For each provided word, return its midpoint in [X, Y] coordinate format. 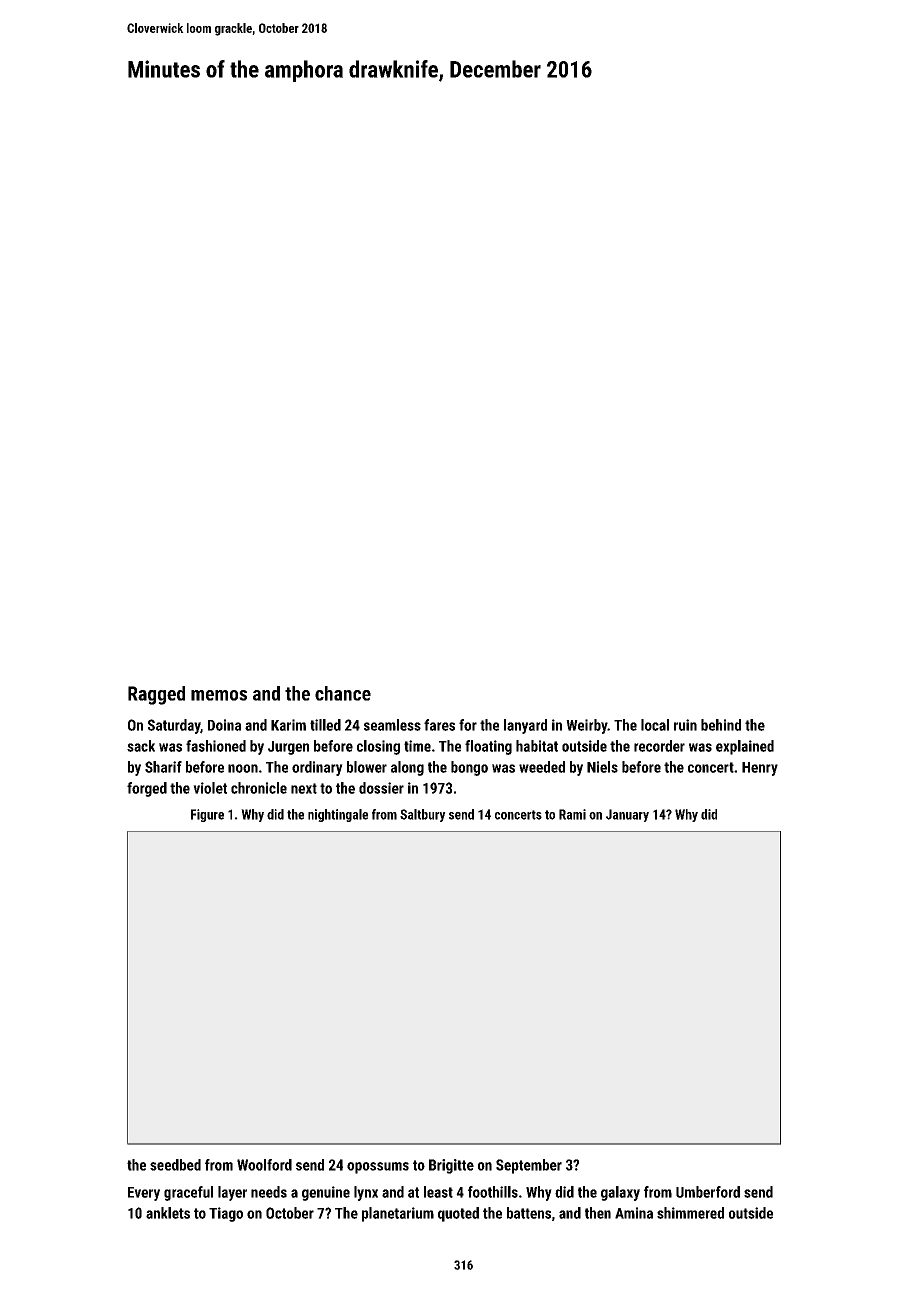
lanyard [525, 726]
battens [529, 1213]
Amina [634, 1213]
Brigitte [451, 1166]
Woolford [264, 1165]
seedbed [175, 1165]
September [529, 1166]
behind [721, 725]
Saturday [174, 726]
